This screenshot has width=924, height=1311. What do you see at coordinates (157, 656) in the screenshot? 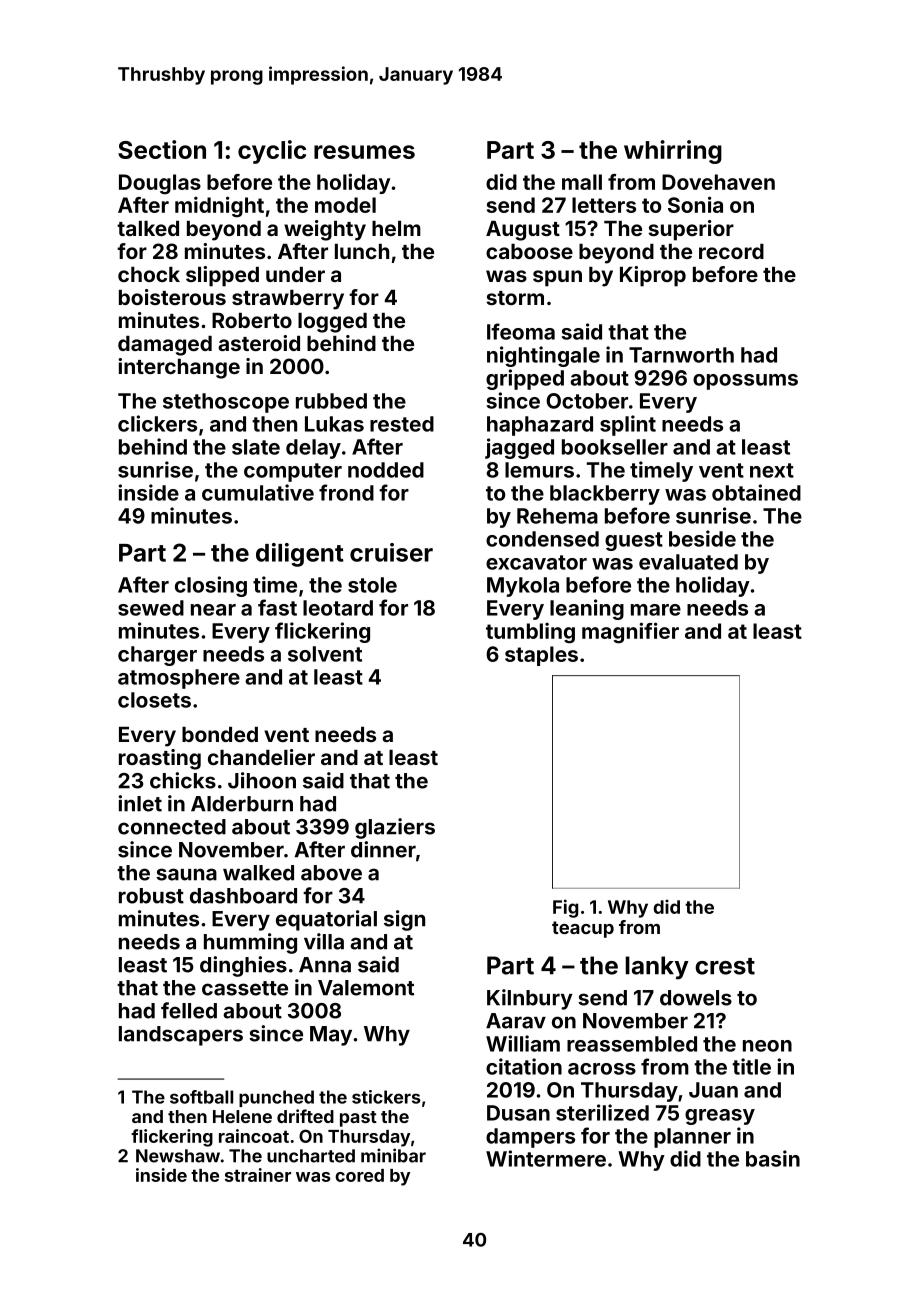
I see `charger` at bounding box center [157, 656].
